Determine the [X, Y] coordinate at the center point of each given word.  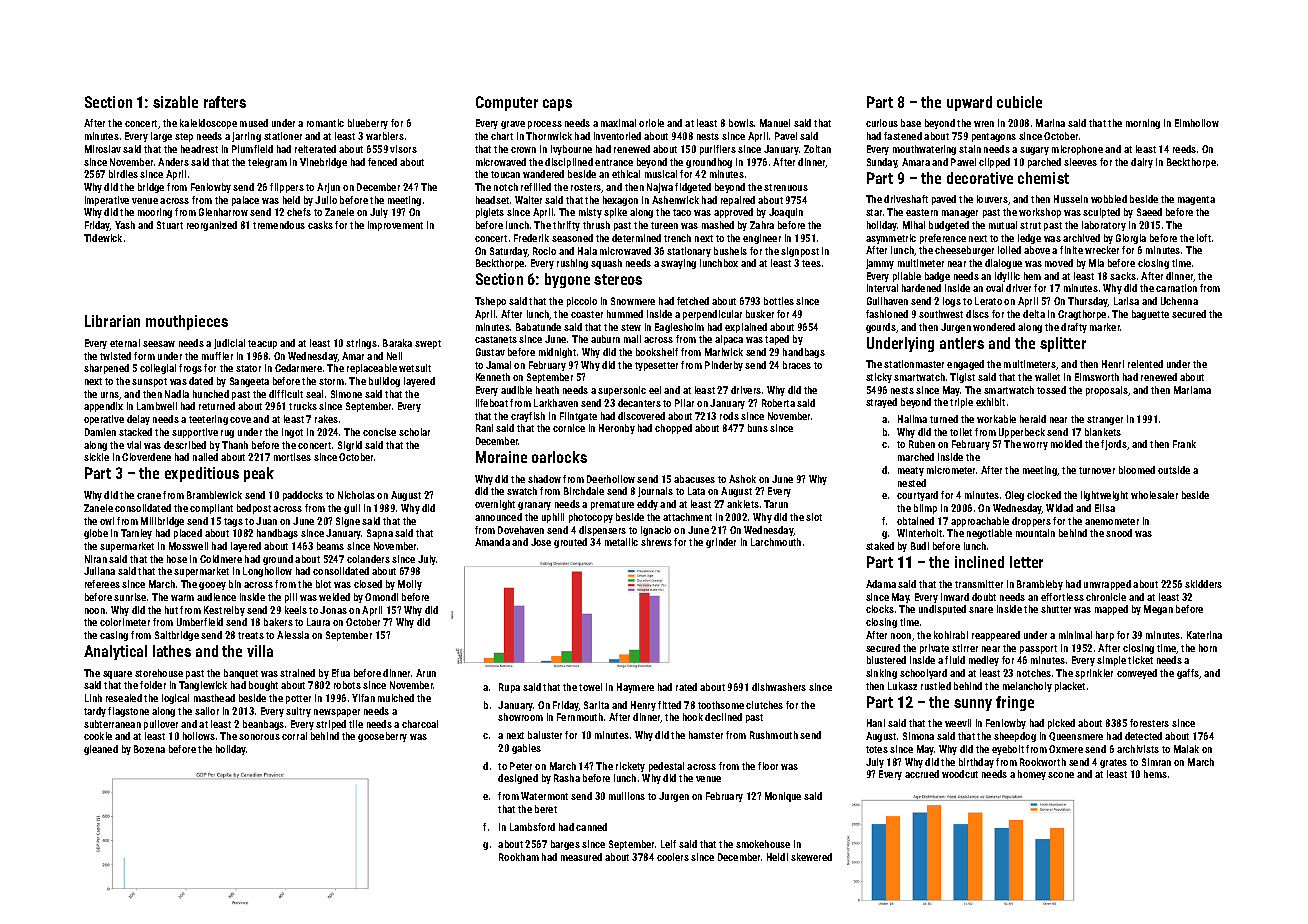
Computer [507, 103]
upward [969, 103]
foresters [1149, 723]
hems [1155, 774]
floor [768, 766]
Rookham [519, 857]
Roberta [778, 403]
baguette [1150, 315]
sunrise [130, 597]
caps [557, 105]
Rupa [509, 688]
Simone [346, 394]
